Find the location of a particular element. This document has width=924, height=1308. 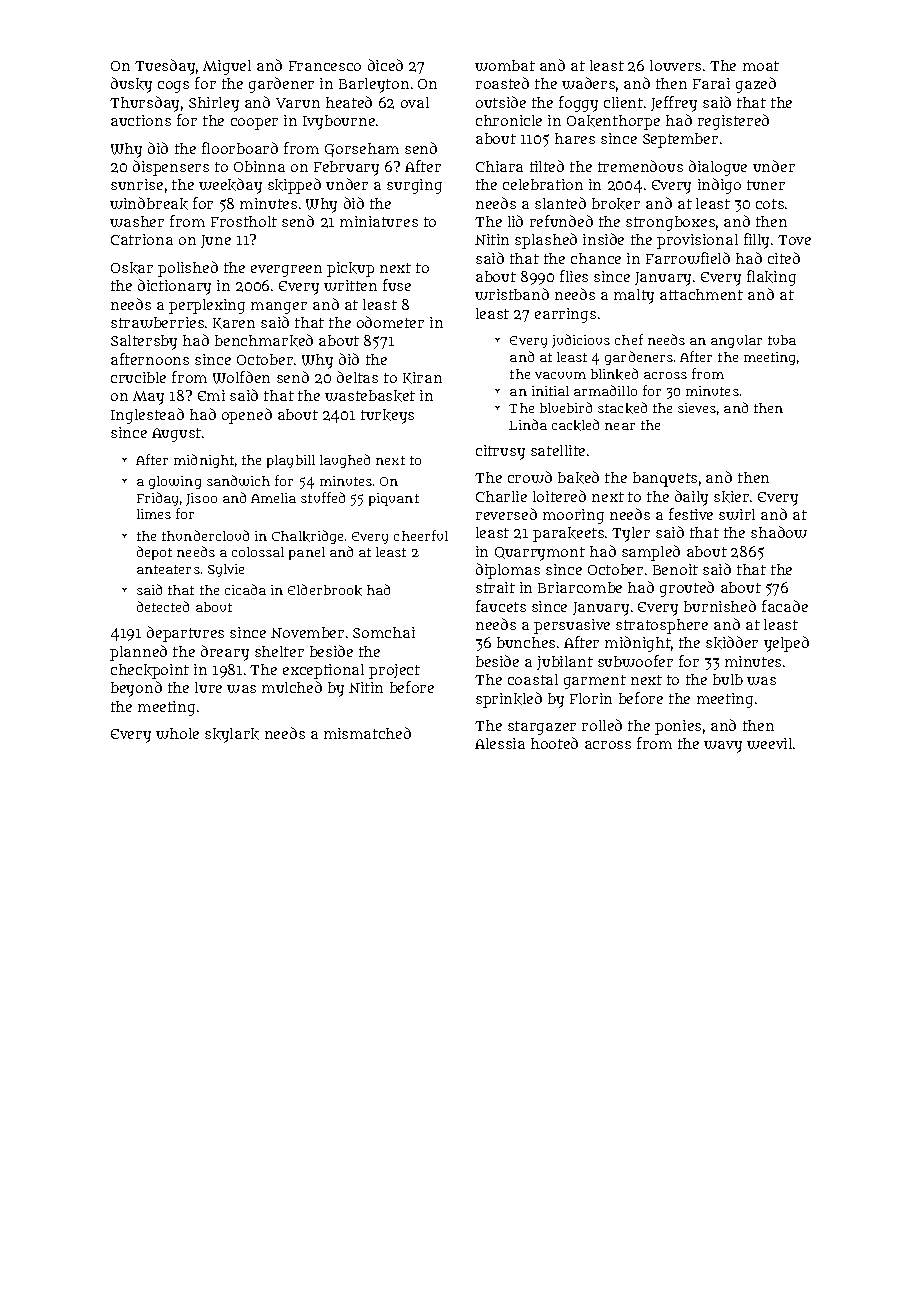

coastal is located at coordinates (533, 679).
